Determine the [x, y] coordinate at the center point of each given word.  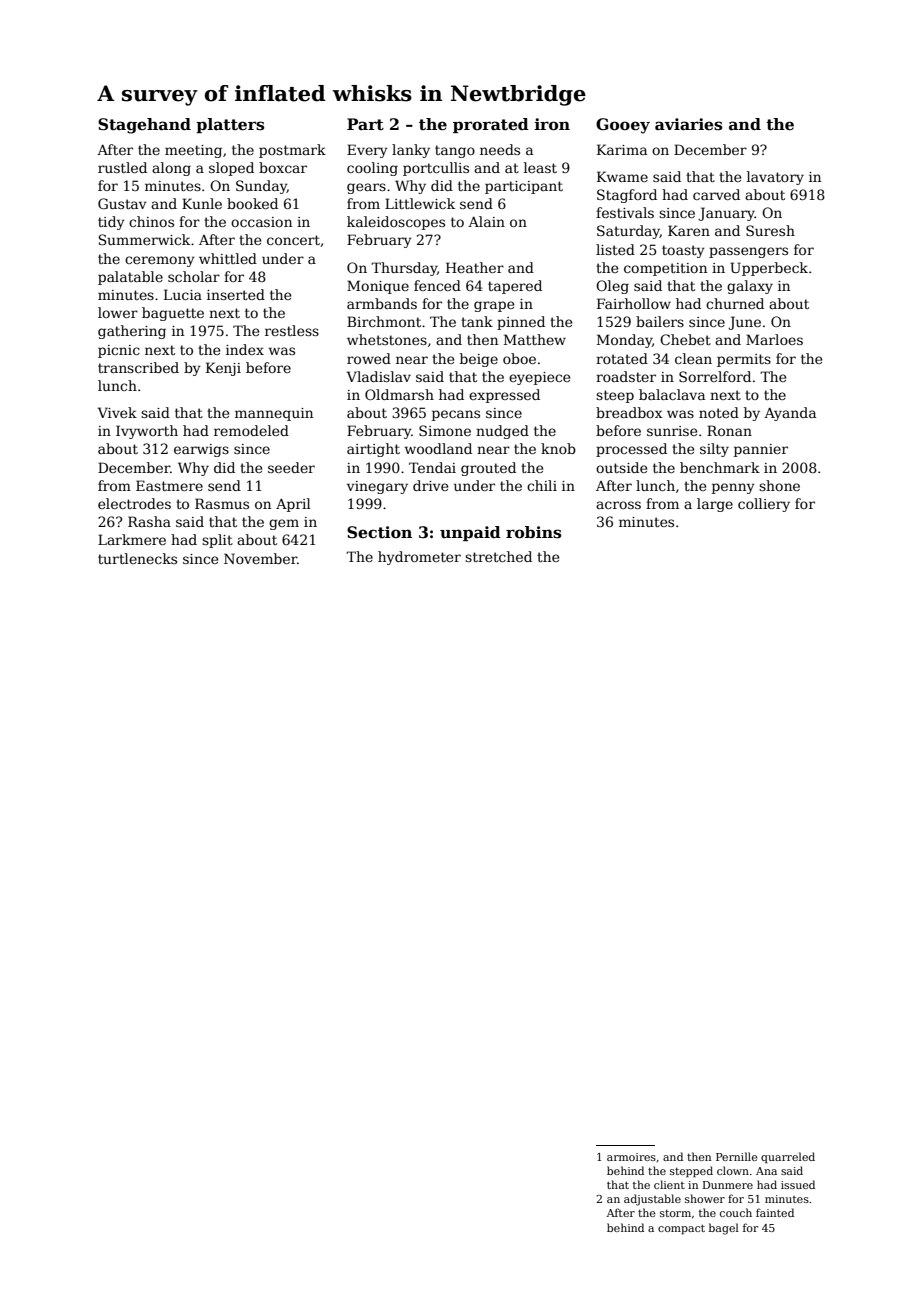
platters [230, 125]
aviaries [688, 124]
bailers [660, 321]
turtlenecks [137, 558]
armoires [631, 1157]
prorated [491, 125]
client [669, 1184]
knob [558, 448]
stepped [691, 1172]
